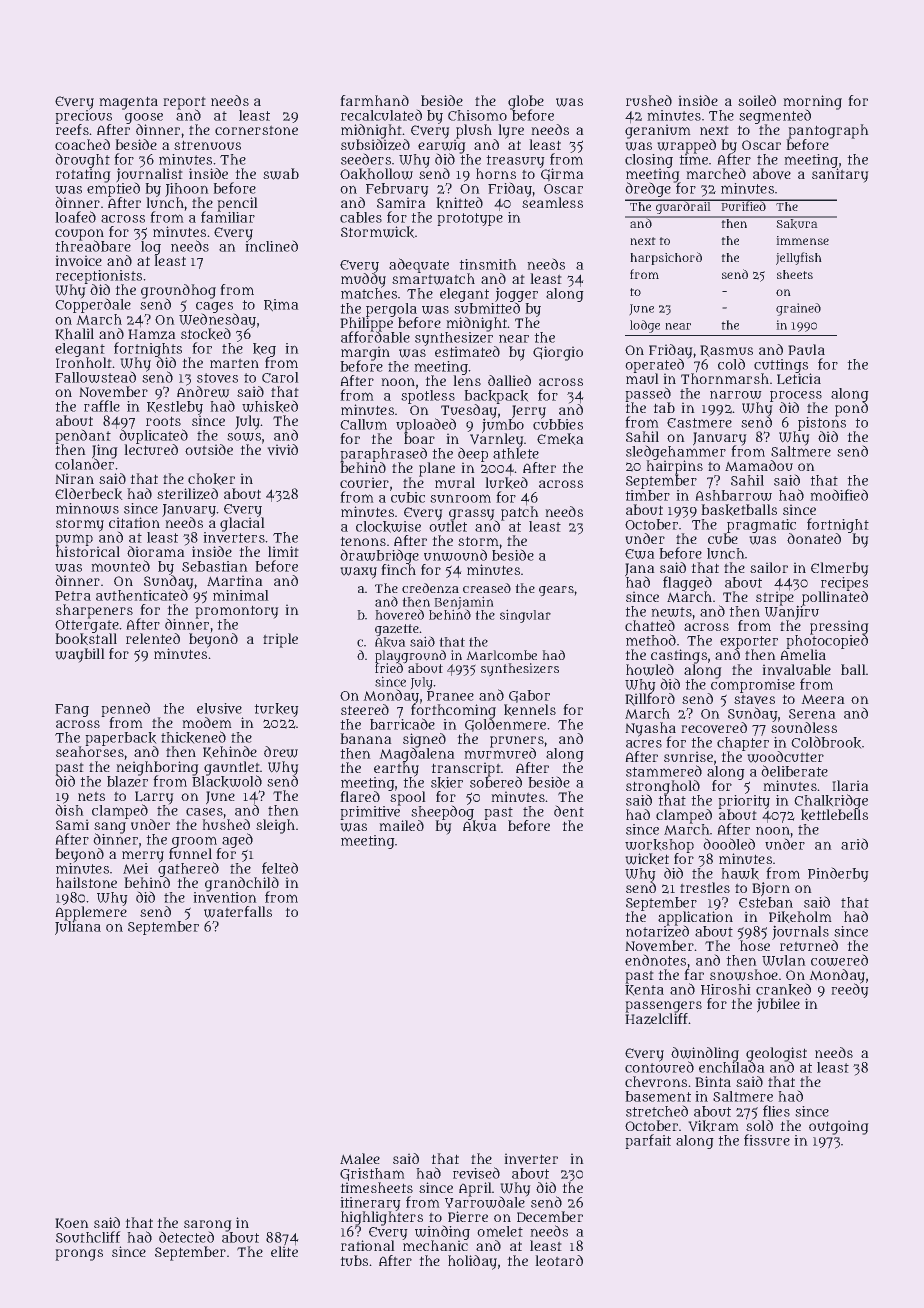  I want to click on newts, so click(671, 612).
